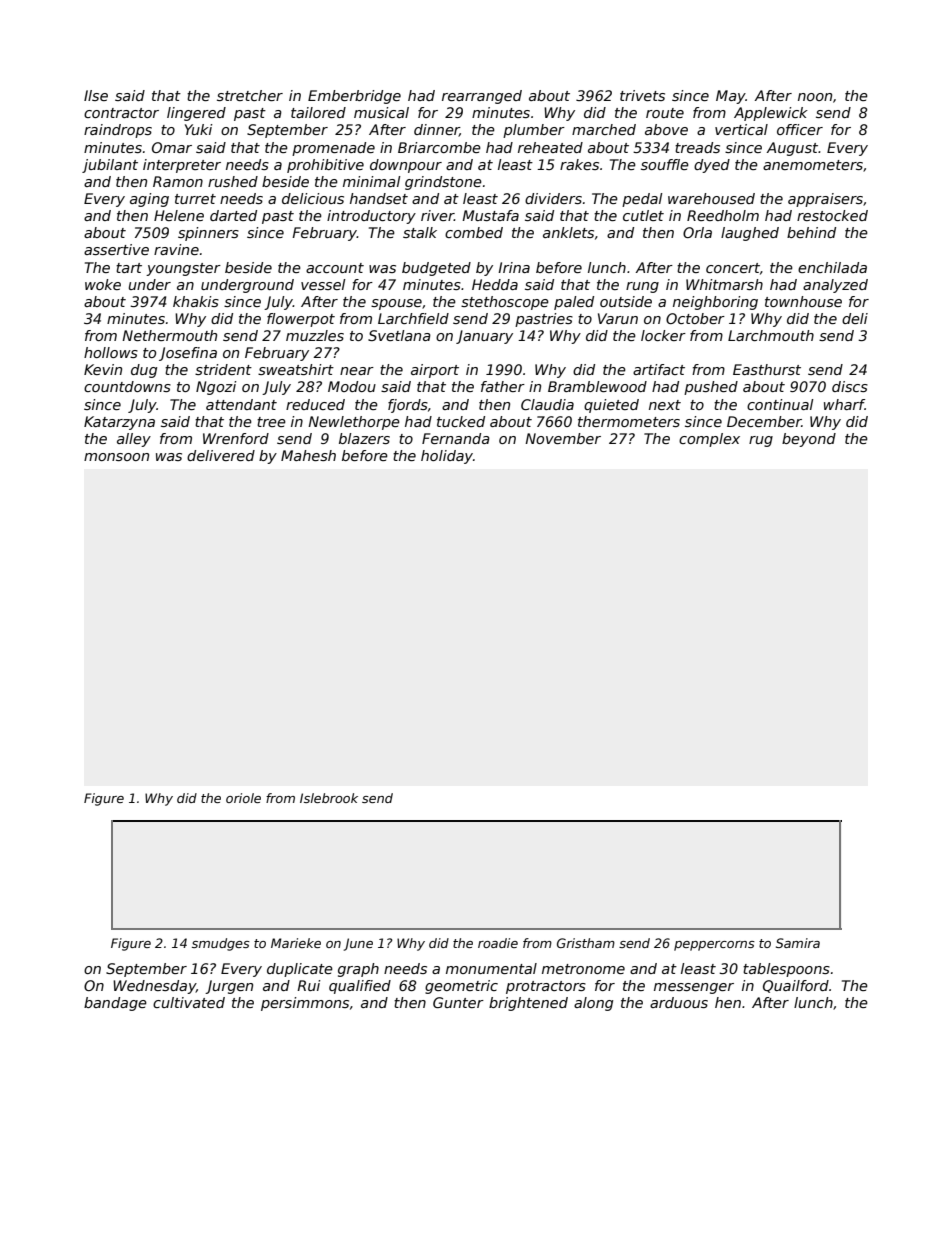 This image has width=952, height=1233. I want to click on alley, so click(134, 440).
